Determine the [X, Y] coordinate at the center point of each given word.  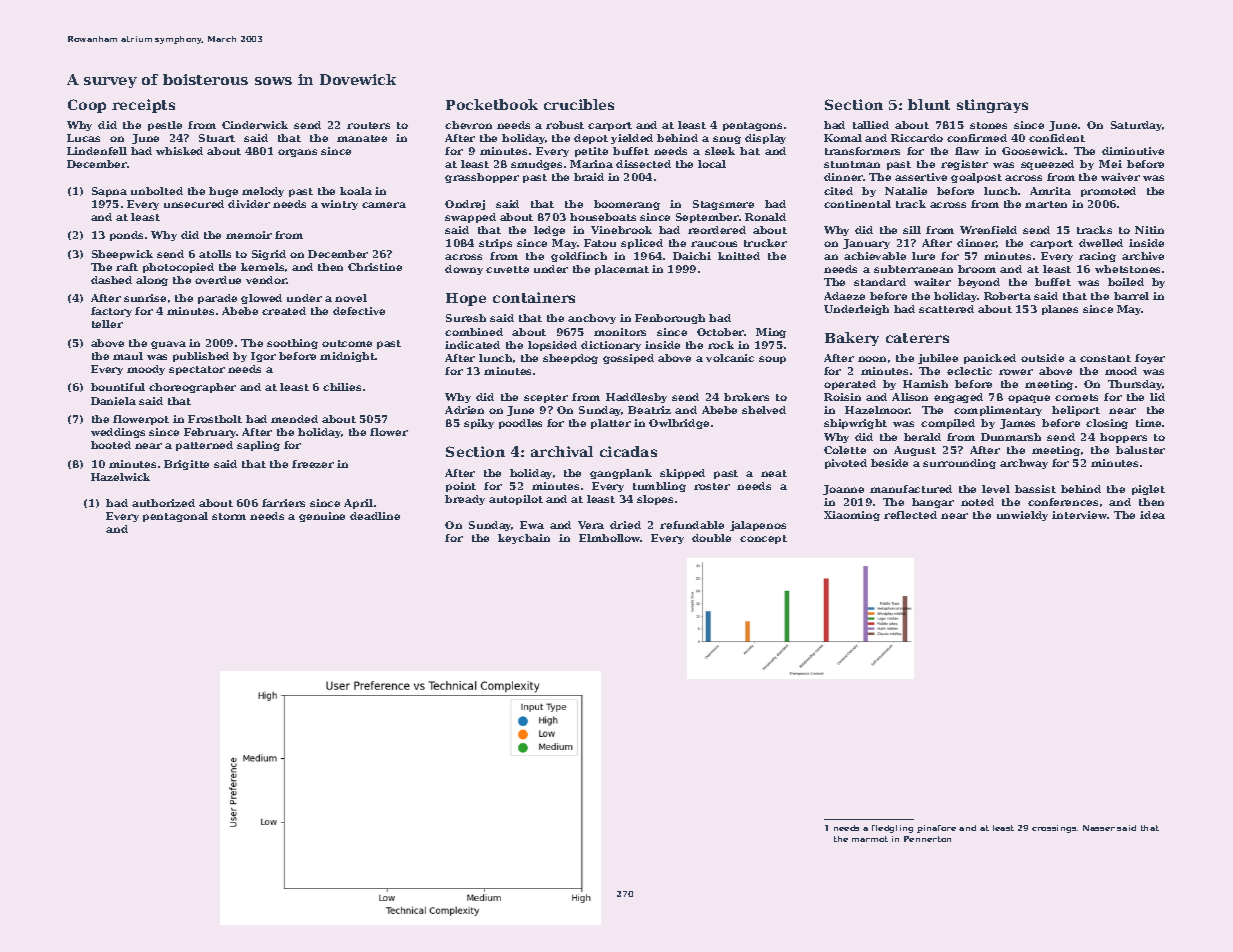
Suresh [466, 318]
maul [128, 356]
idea [1152, 515]
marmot [870, 839]
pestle [165, 126]
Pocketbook [492, 104]
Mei [1110, 164]
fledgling [892, 829]
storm [229, 516]
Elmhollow [610, 538]
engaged [958, 398]
